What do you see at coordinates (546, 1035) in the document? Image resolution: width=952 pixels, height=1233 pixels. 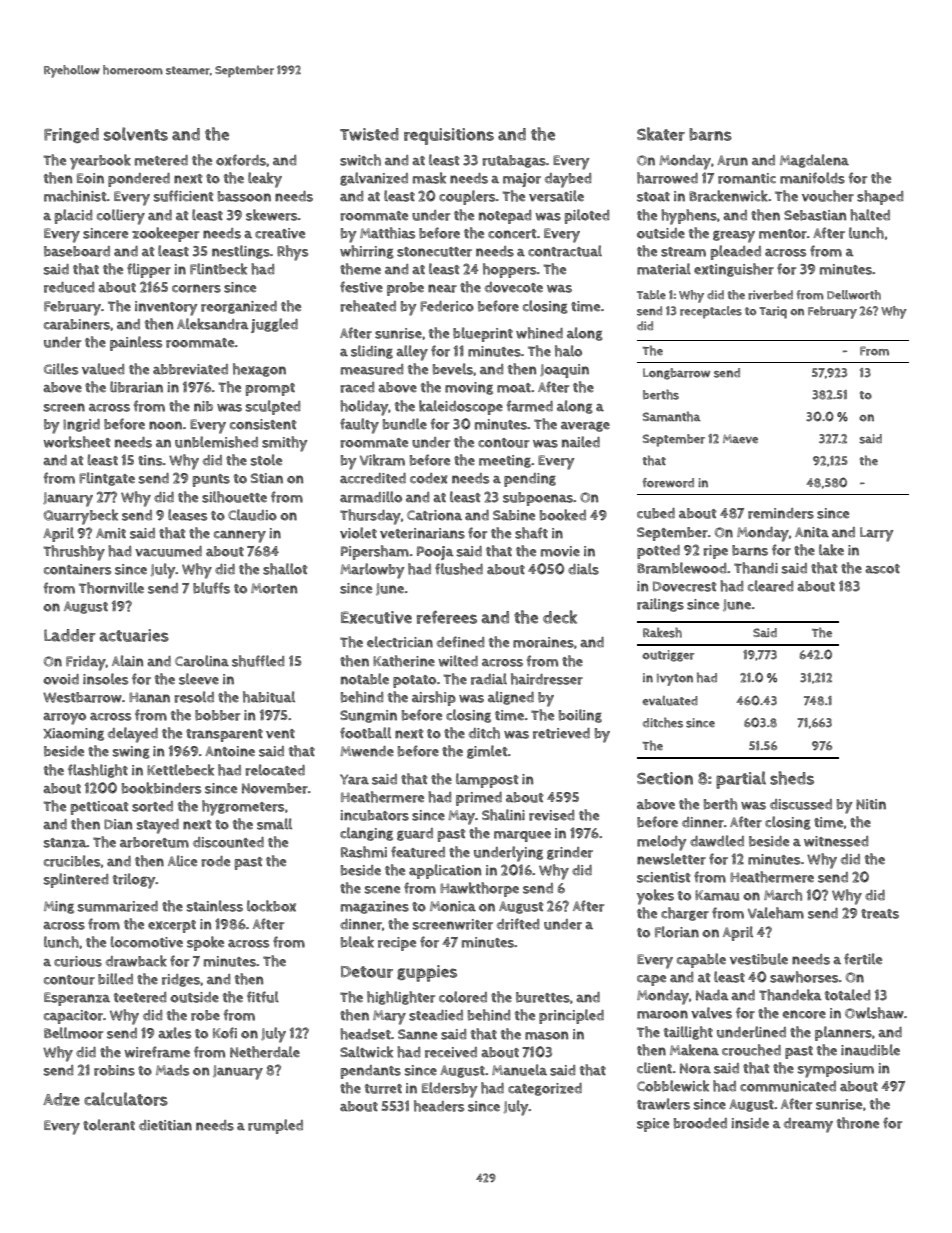 I see `mason` at bounding box center [546, 1035].
